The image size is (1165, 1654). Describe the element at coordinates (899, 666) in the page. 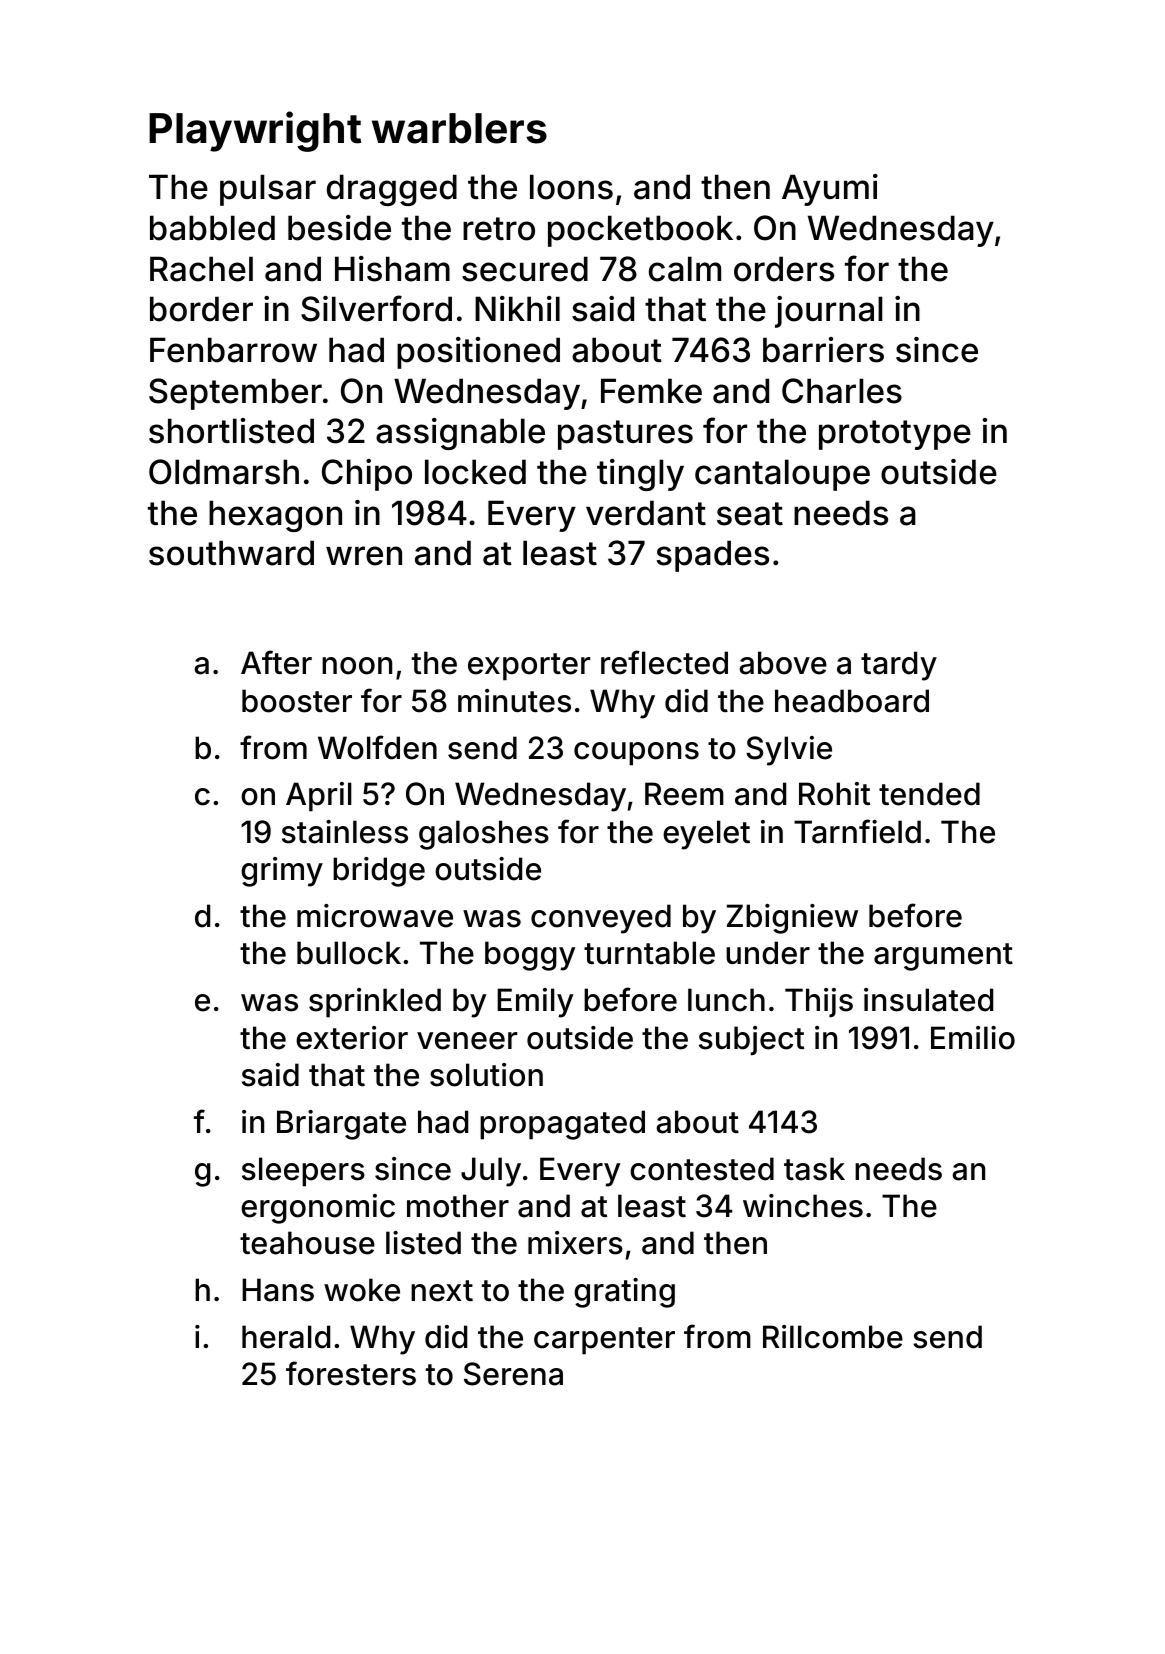

I see `tardy` at that location.
